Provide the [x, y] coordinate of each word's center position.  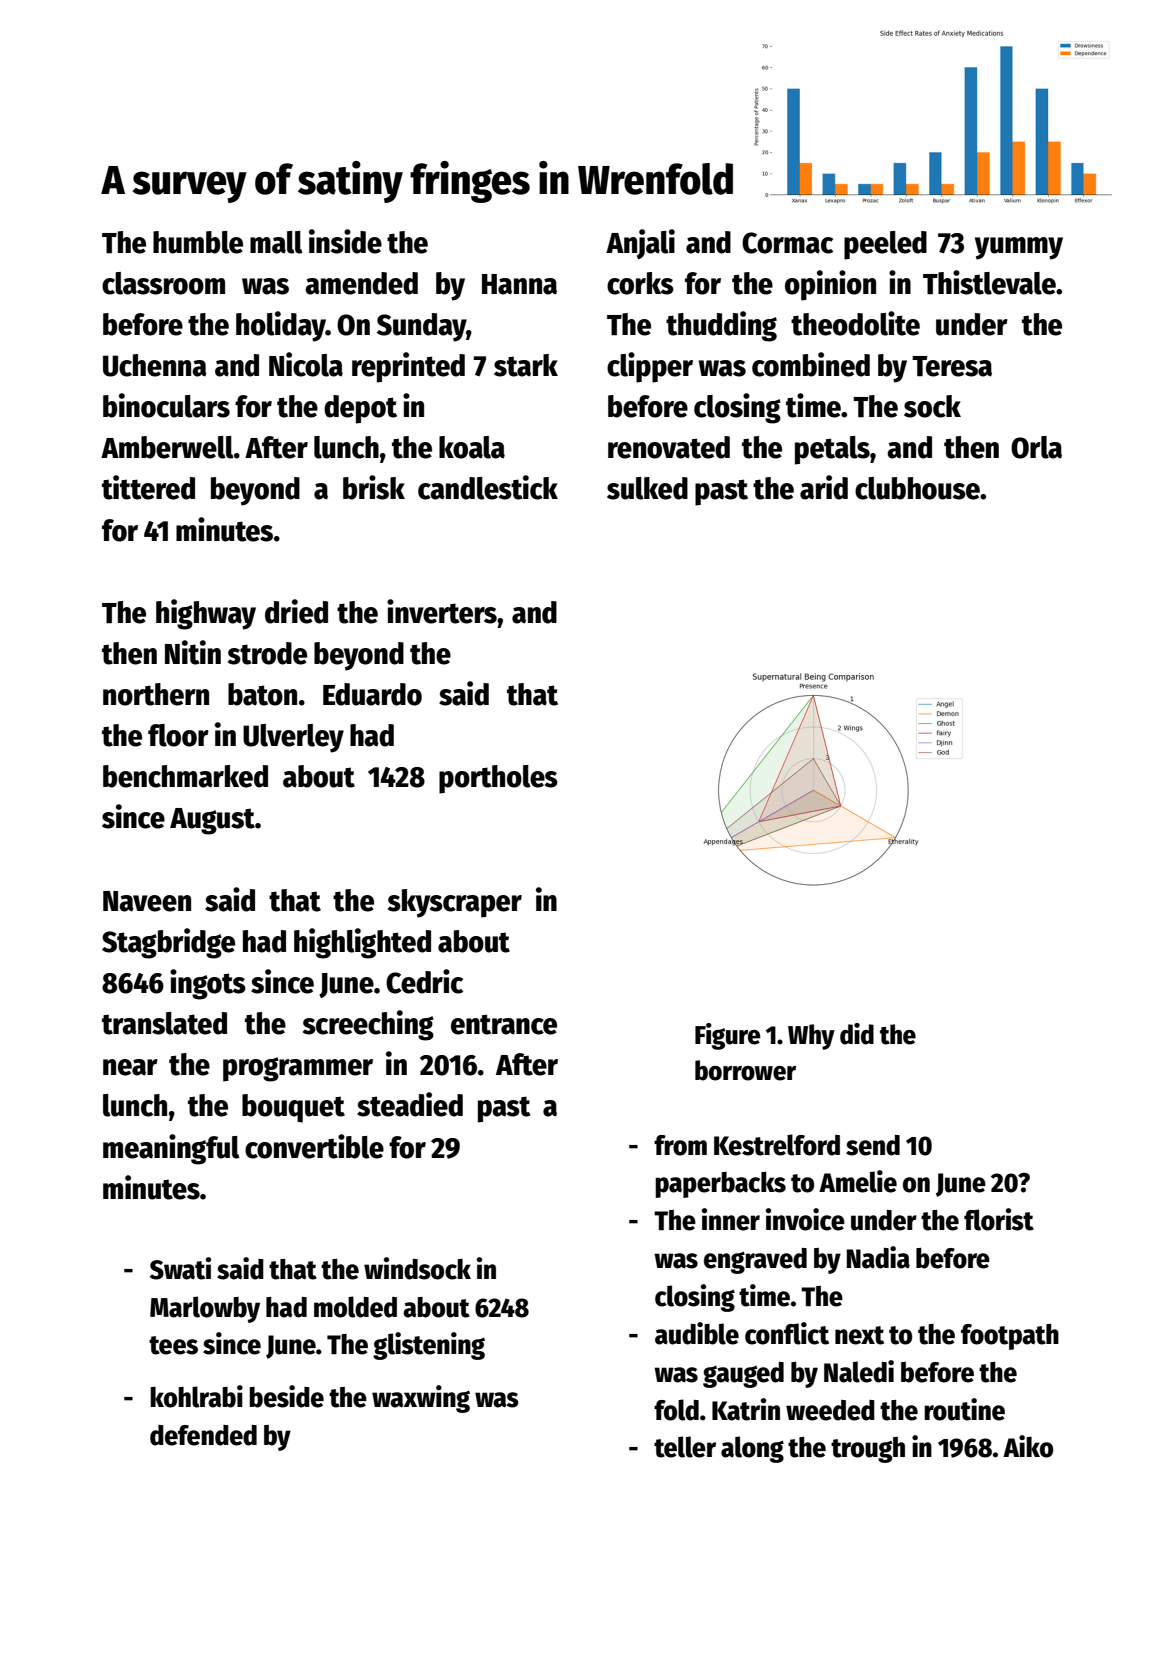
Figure [728, 1036]
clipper [650, 367]
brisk [374, 487]
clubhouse [917, 488]
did [857, 1034]
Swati [180, 1268]
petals [832, 450]
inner [731, 1219]
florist [999, 1219]
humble [198, 242]
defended [203, 1435]
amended [361, 283]
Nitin [193, 652]
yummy [1019, 248]
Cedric [424, 981]
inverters [442, 611]
